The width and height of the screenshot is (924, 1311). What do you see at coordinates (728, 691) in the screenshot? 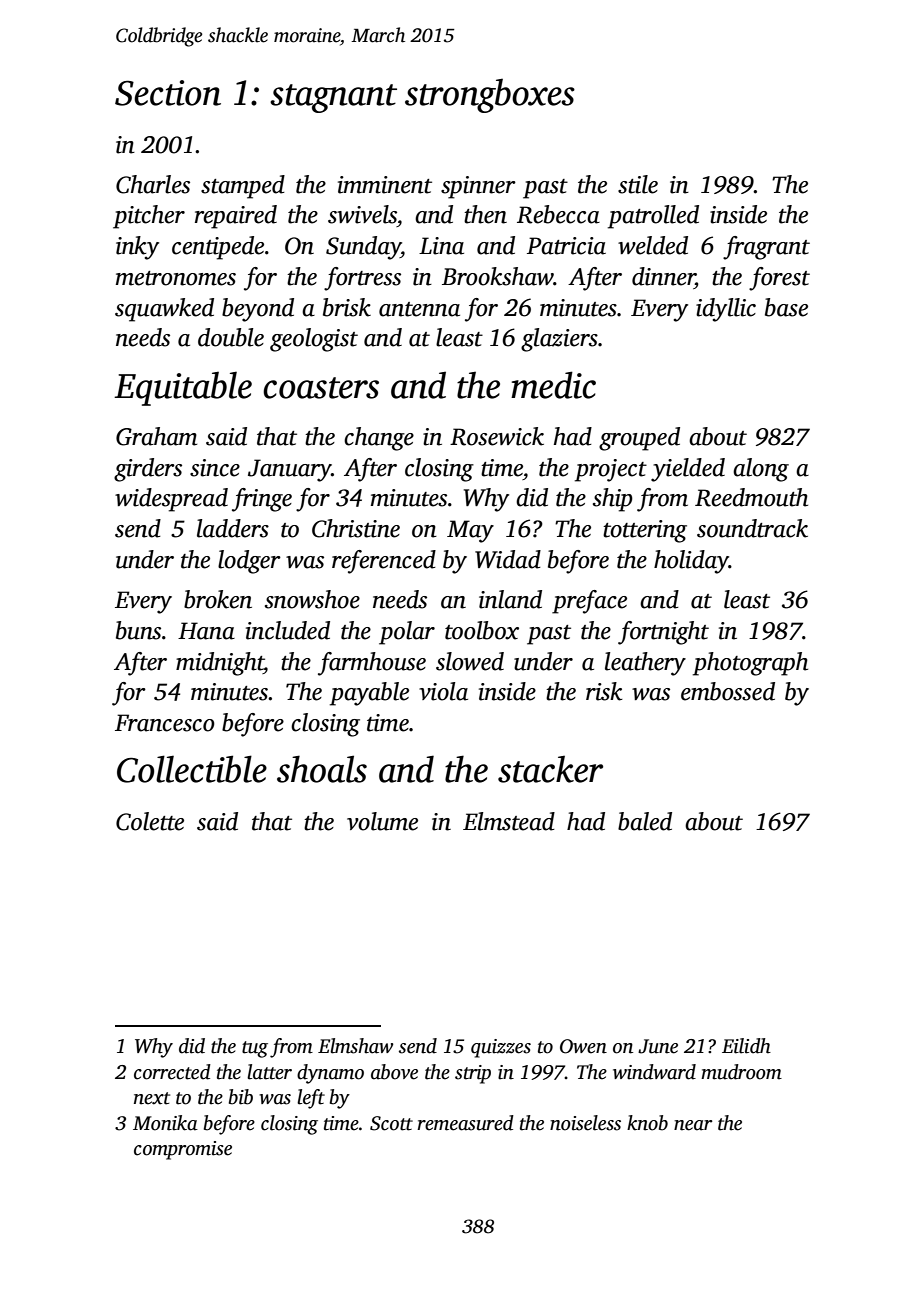
I see `embossed` at bounding box center [728, 691].
